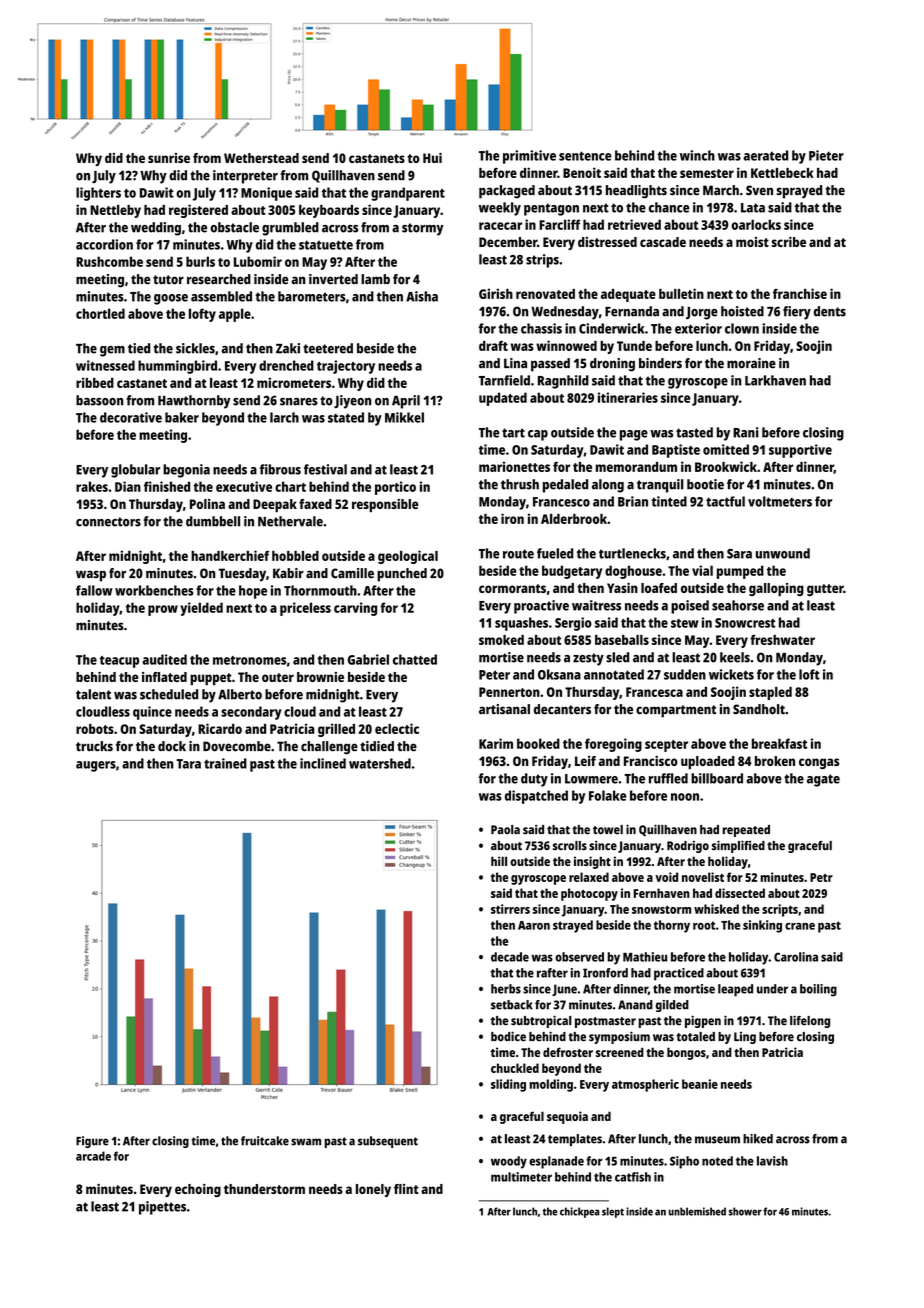  What do you see at coordinates (716, 909) in the screenshot?
I see `whisked` at bounding box center [716, 909].
